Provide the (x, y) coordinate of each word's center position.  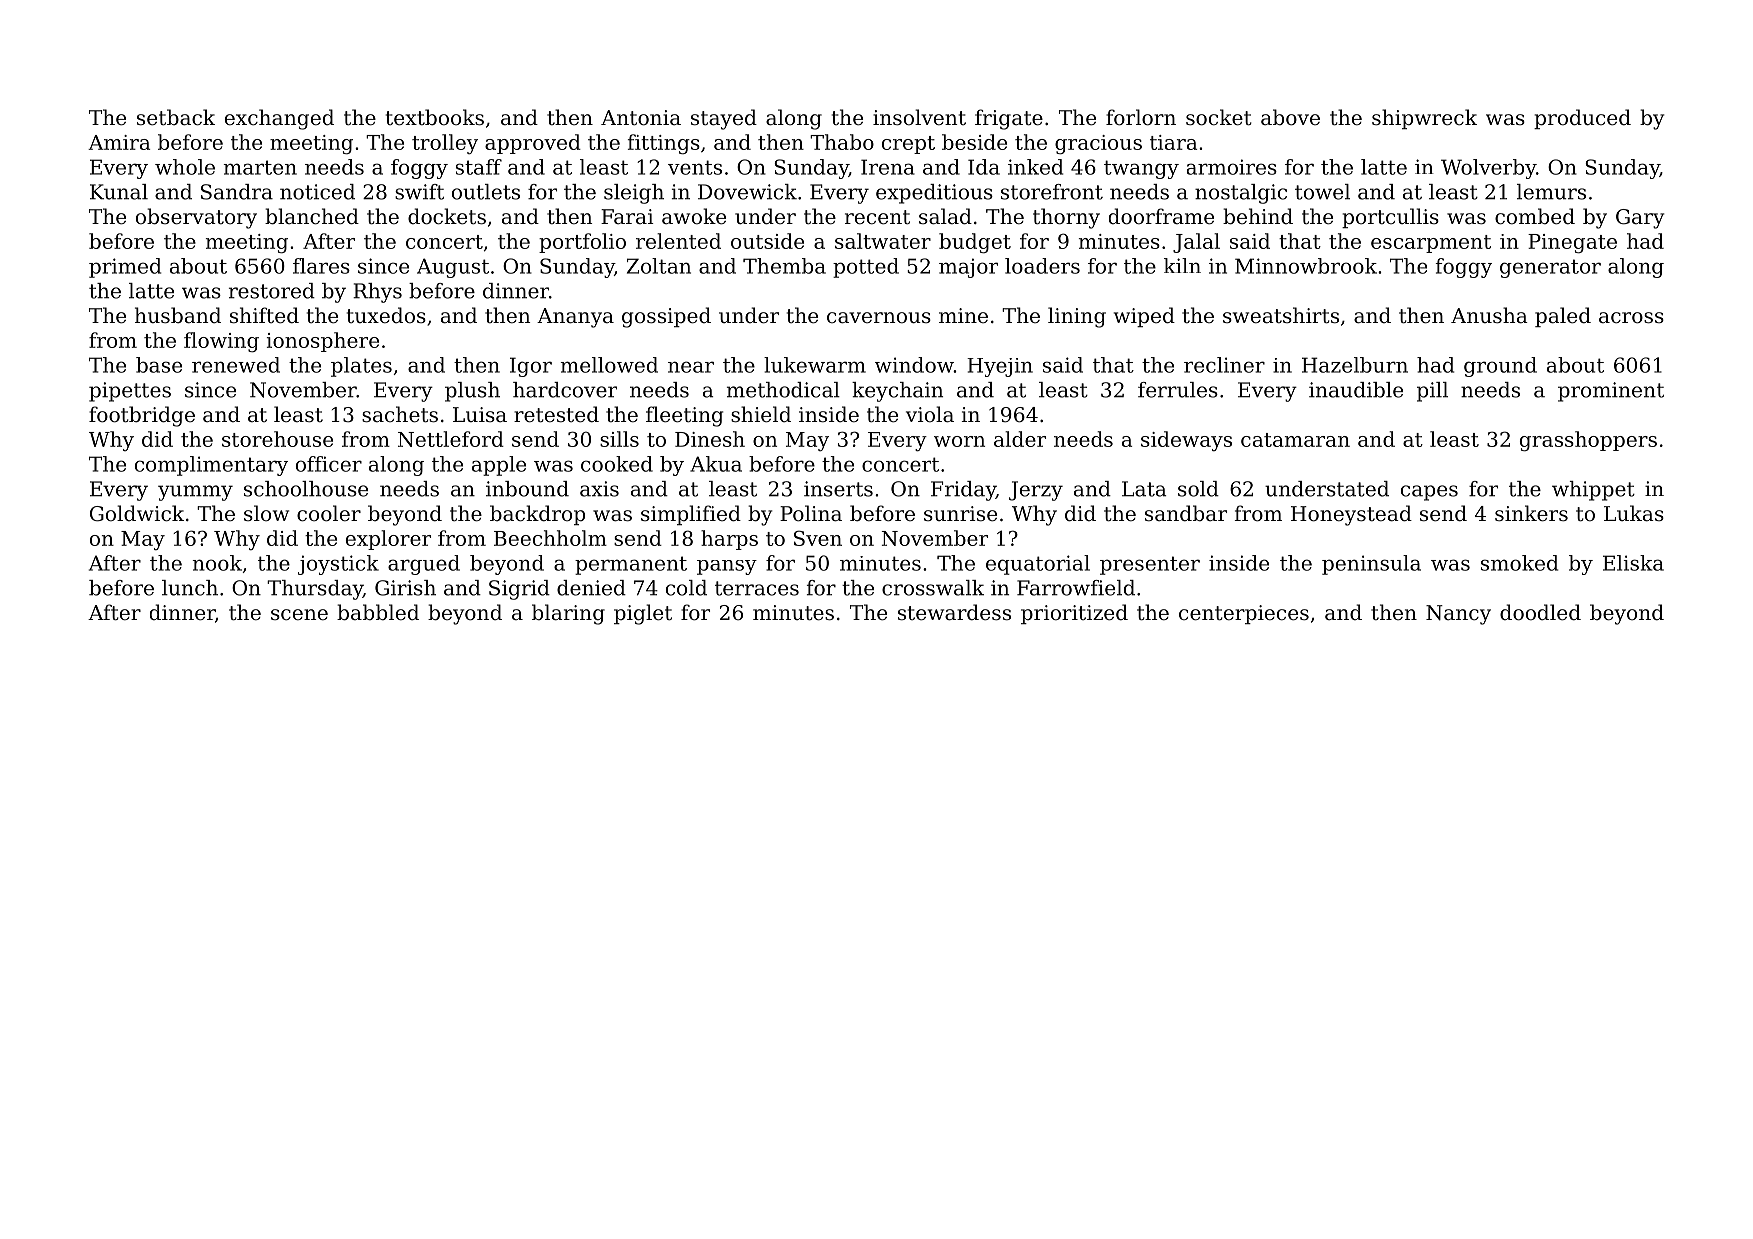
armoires (1232, 167)
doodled (1540, 612)
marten (260, 167)
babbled (378, 612)
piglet (643, 614)
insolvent (919, 117)
